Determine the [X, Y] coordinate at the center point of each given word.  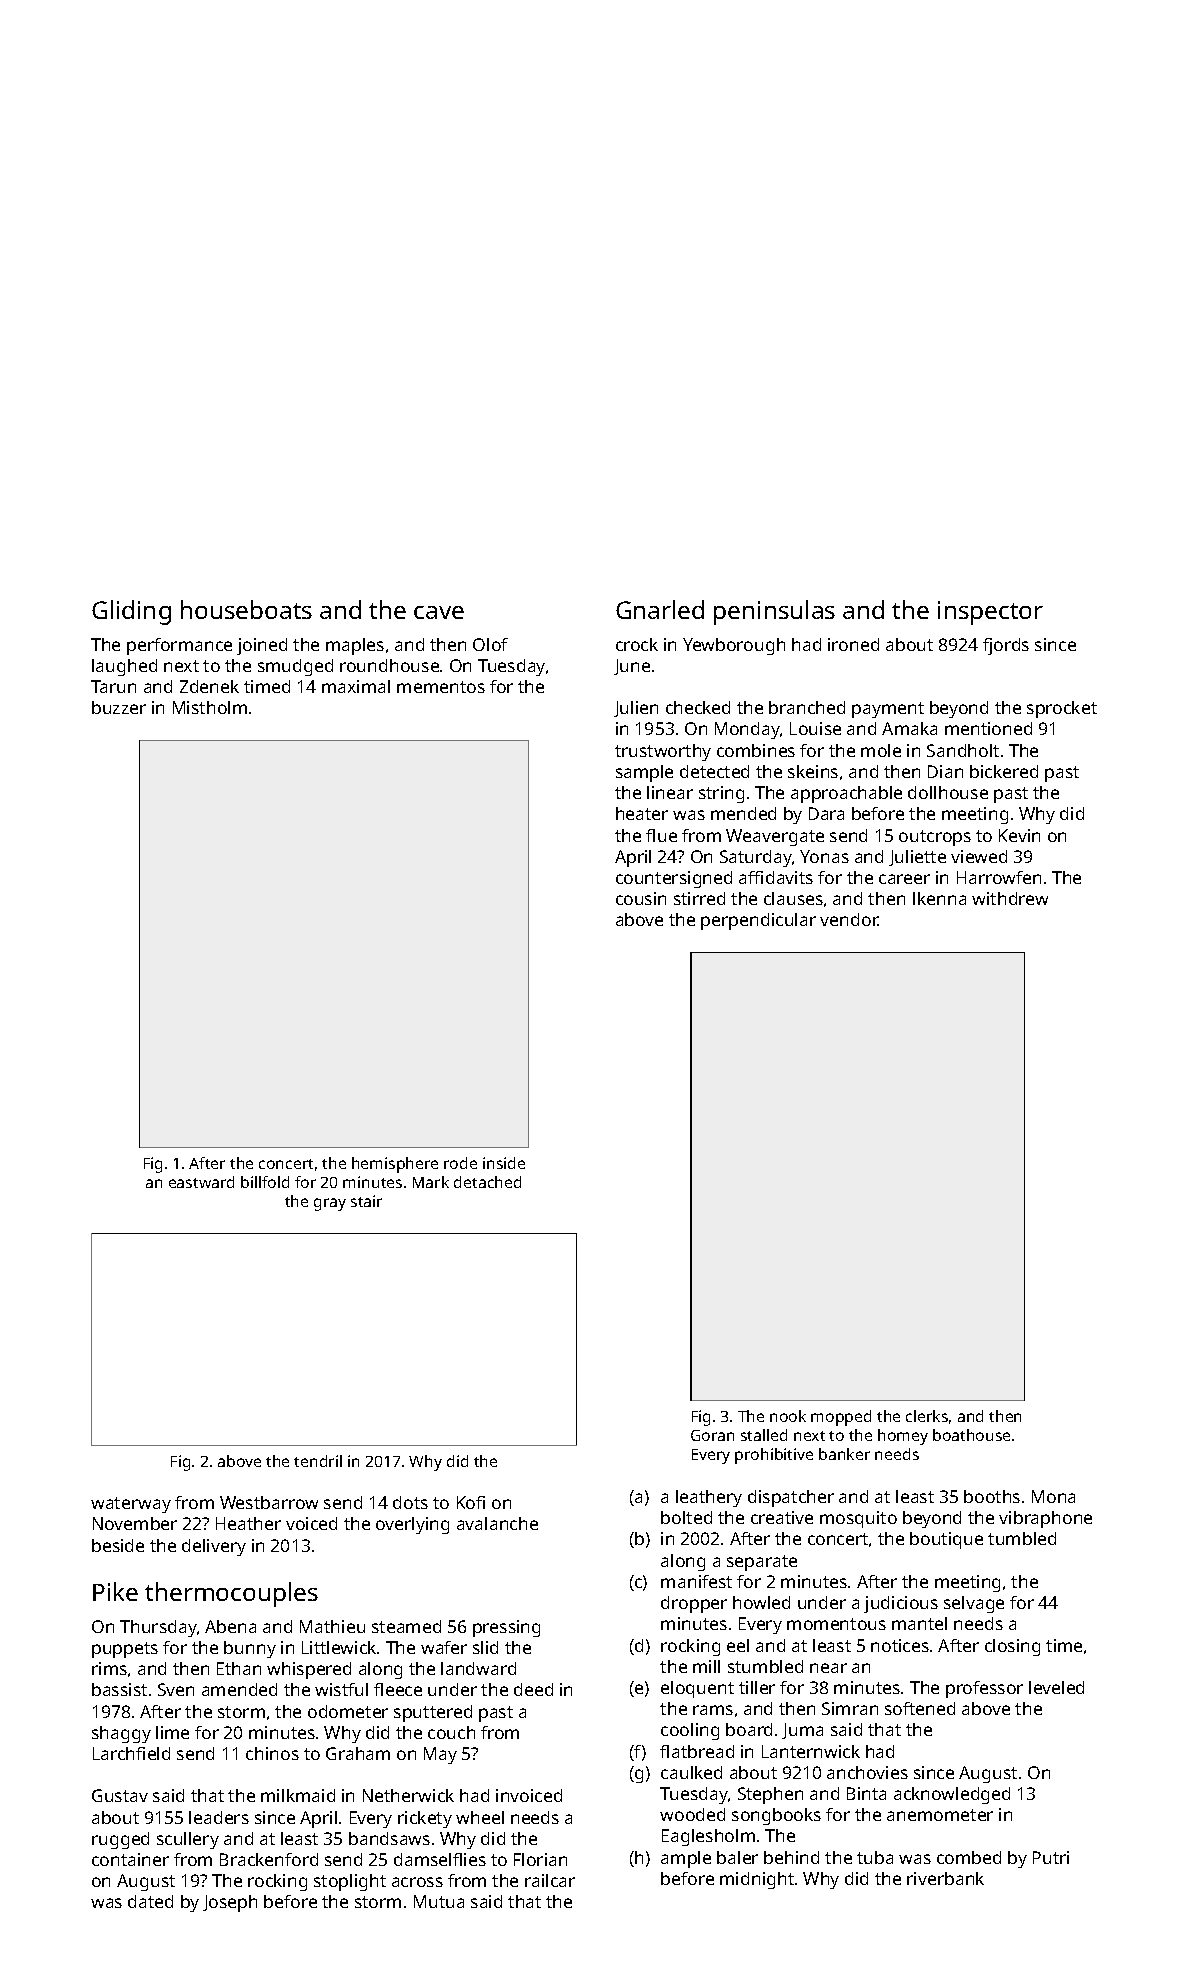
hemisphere [395, 1165]
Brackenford [269, 1859]
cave [439, 612]
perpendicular [758, 921]
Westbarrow [269, 1502]
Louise [815, 728]
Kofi [471, 1502]
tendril [318, 1461]
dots [410, 1502]
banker [844, 1454]
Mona [1053, 1496]
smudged [295, 667]
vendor [849, 919]
